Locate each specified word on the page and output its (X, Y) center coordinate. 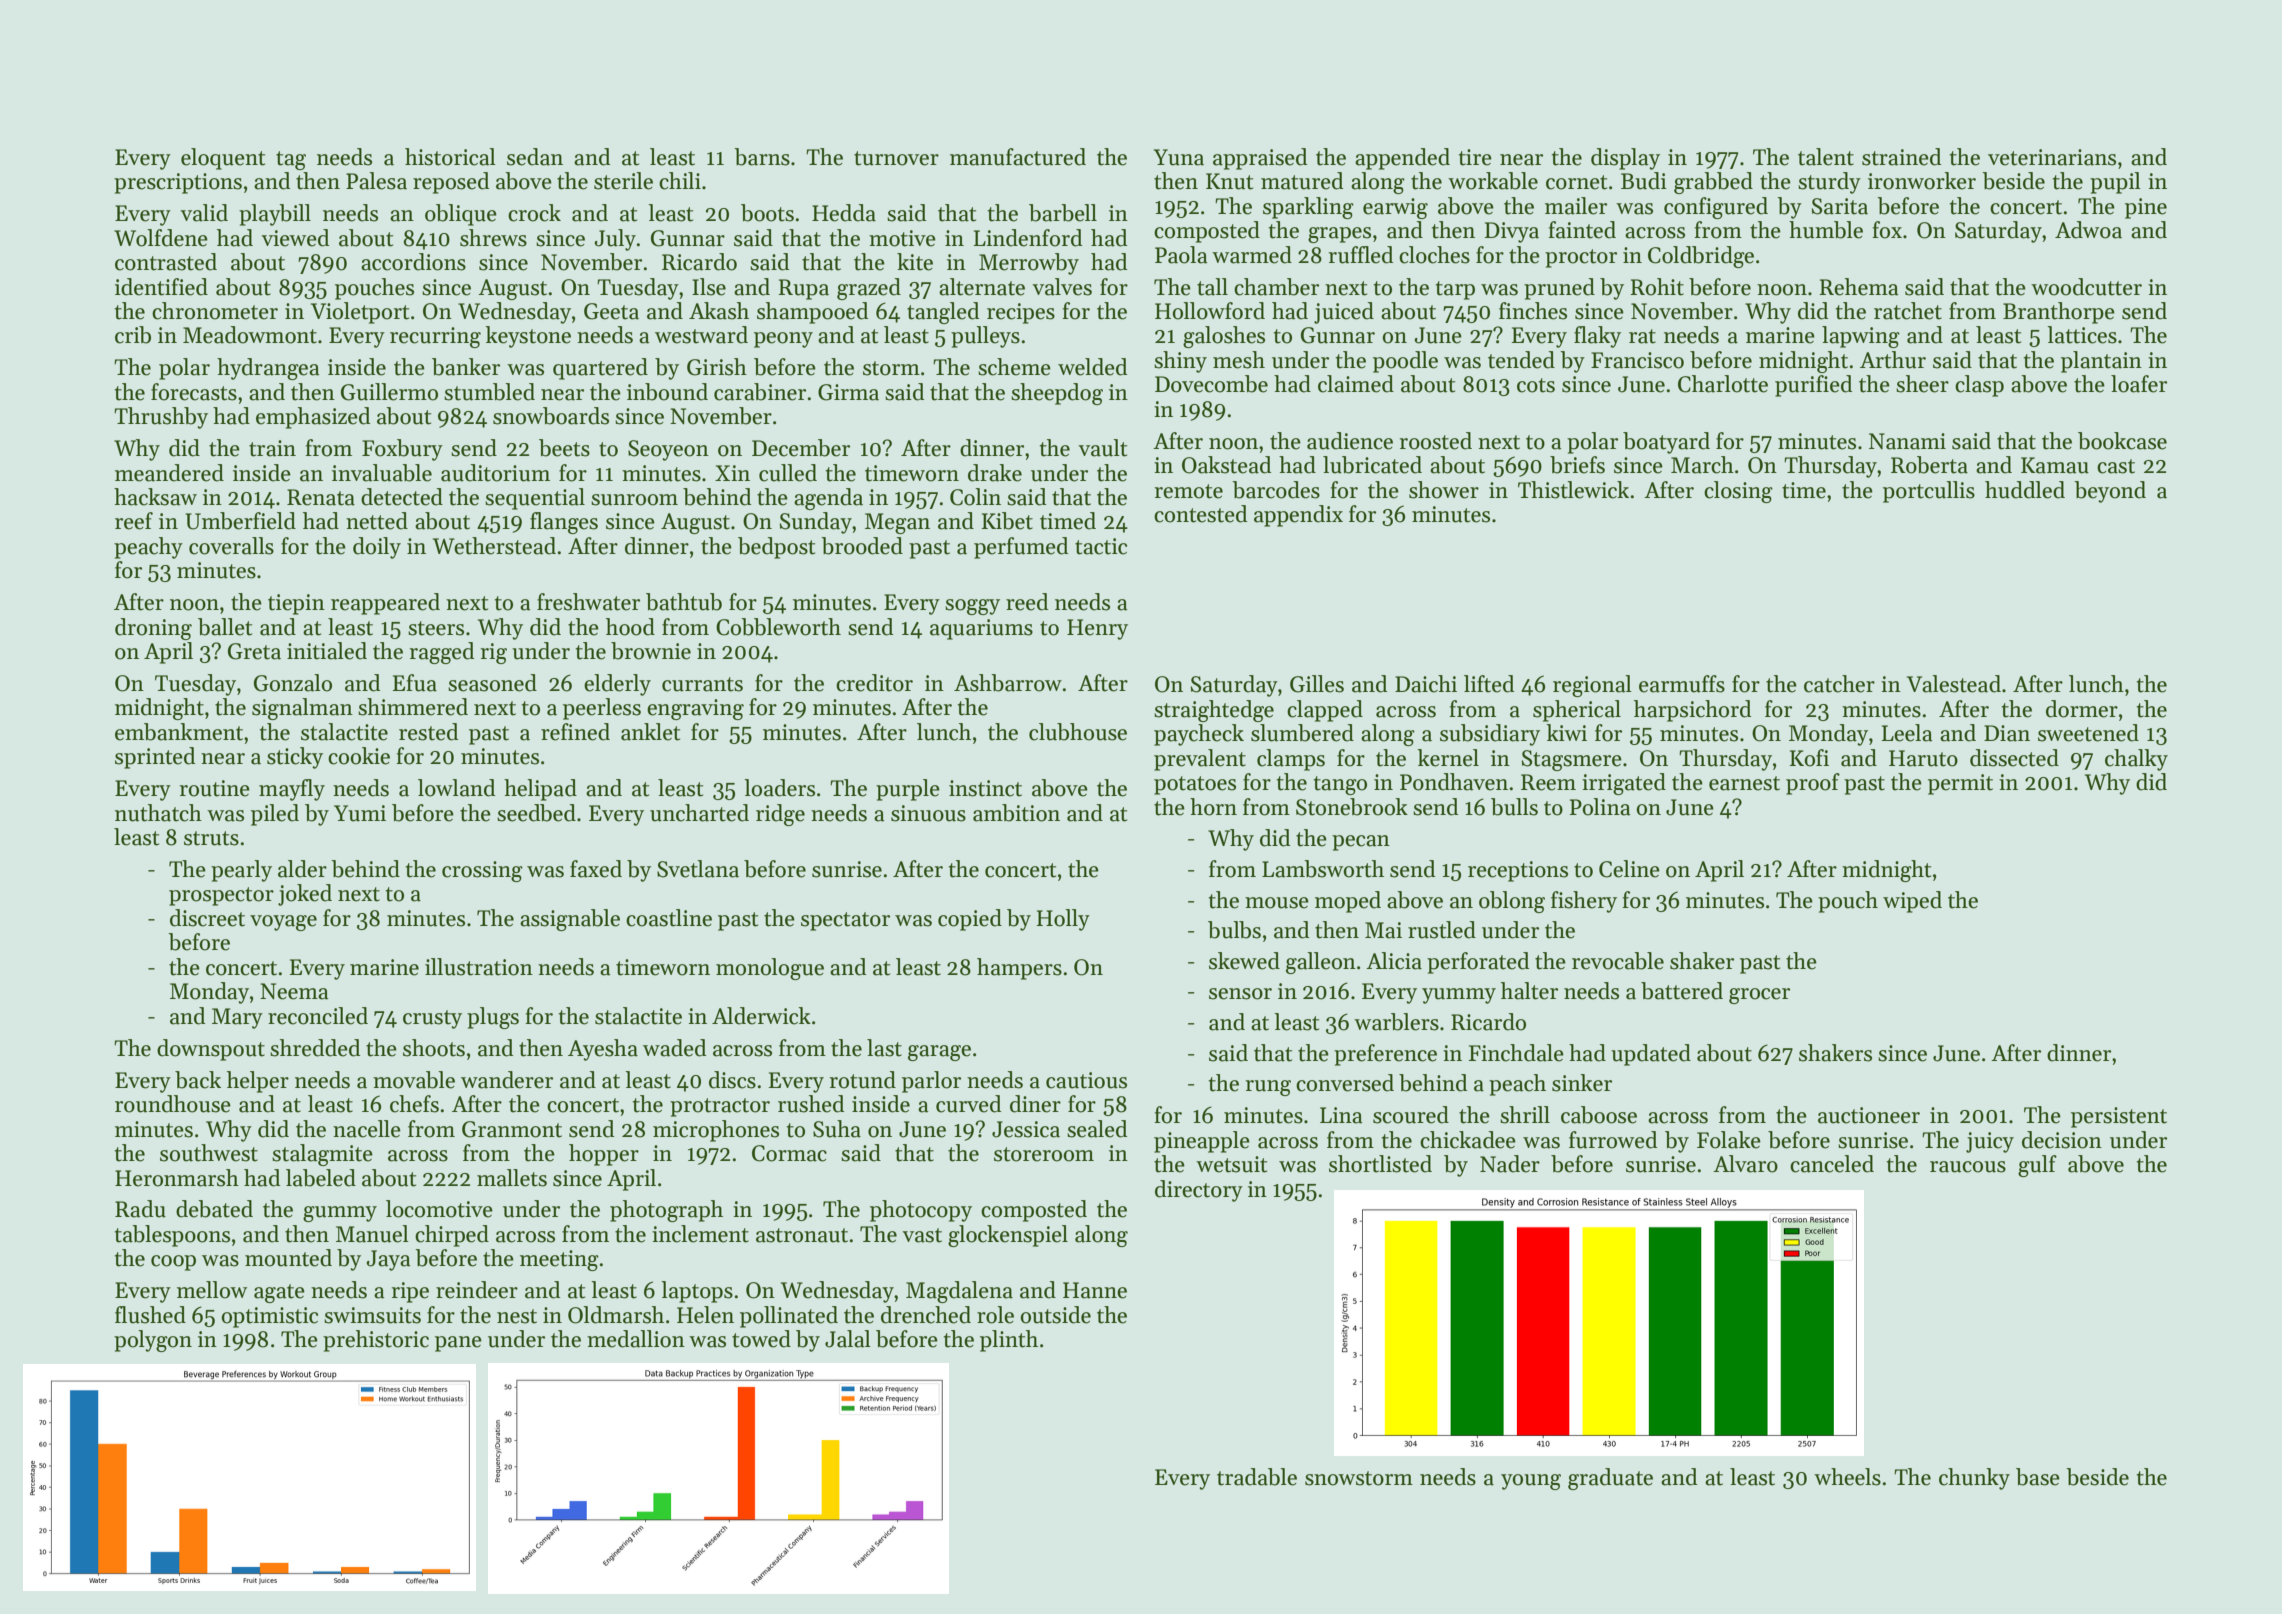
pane (458, 1344)
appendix (1298, 516)
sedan (535, 157)
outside (1055, 1315)
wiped (1912, 902)
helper (258, 1082)
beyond (2110, 492)
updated (1651, 1055)
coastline (669, 918)
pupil (2115, 183)
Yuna (1179, 157)
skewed (1244, 961)
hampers (1019, 969)
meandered (169, 473)
